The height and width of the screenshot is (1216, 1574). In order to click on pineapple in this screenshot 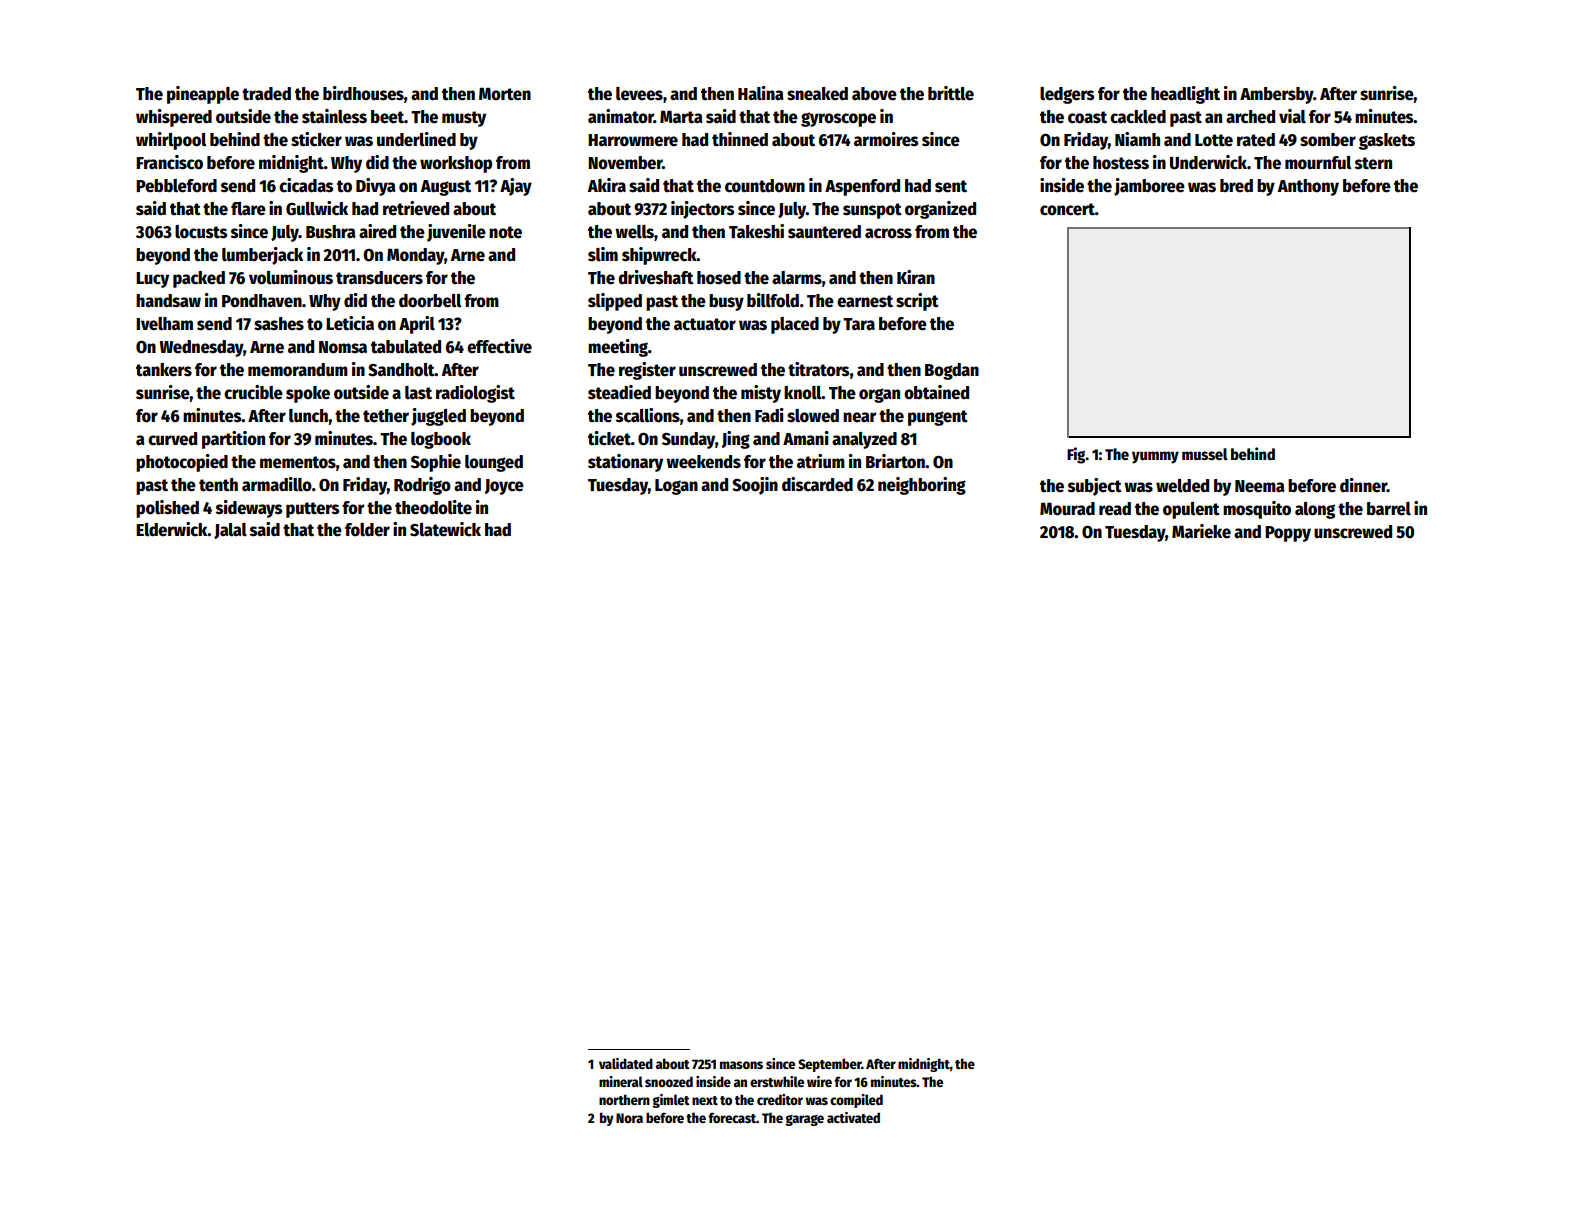, I will do `click(203, 95)`.
